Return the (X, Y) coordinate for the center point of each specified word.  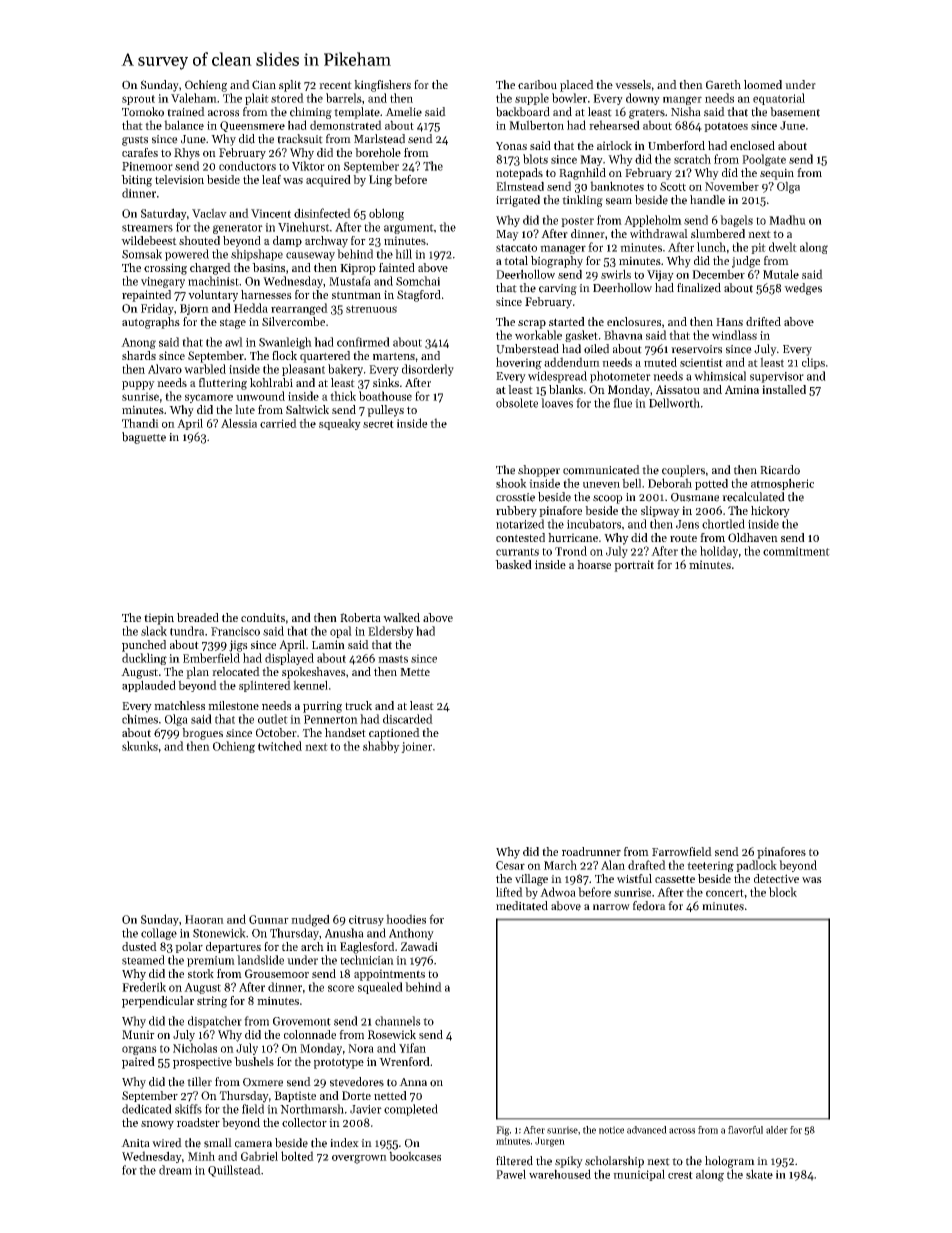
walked (401, 617)
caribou (537, 84)
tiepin (159, 619)
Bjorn (194, 309)
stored (287, 98)
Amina (742, 389)
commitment (796, 551)
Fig (503, 1131)
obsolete (517, 403)
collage (159, 934)
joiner (416, 747)
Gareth (723, 84)
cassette (675, 879)
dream (175, 1170)
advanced (647, 1130)
